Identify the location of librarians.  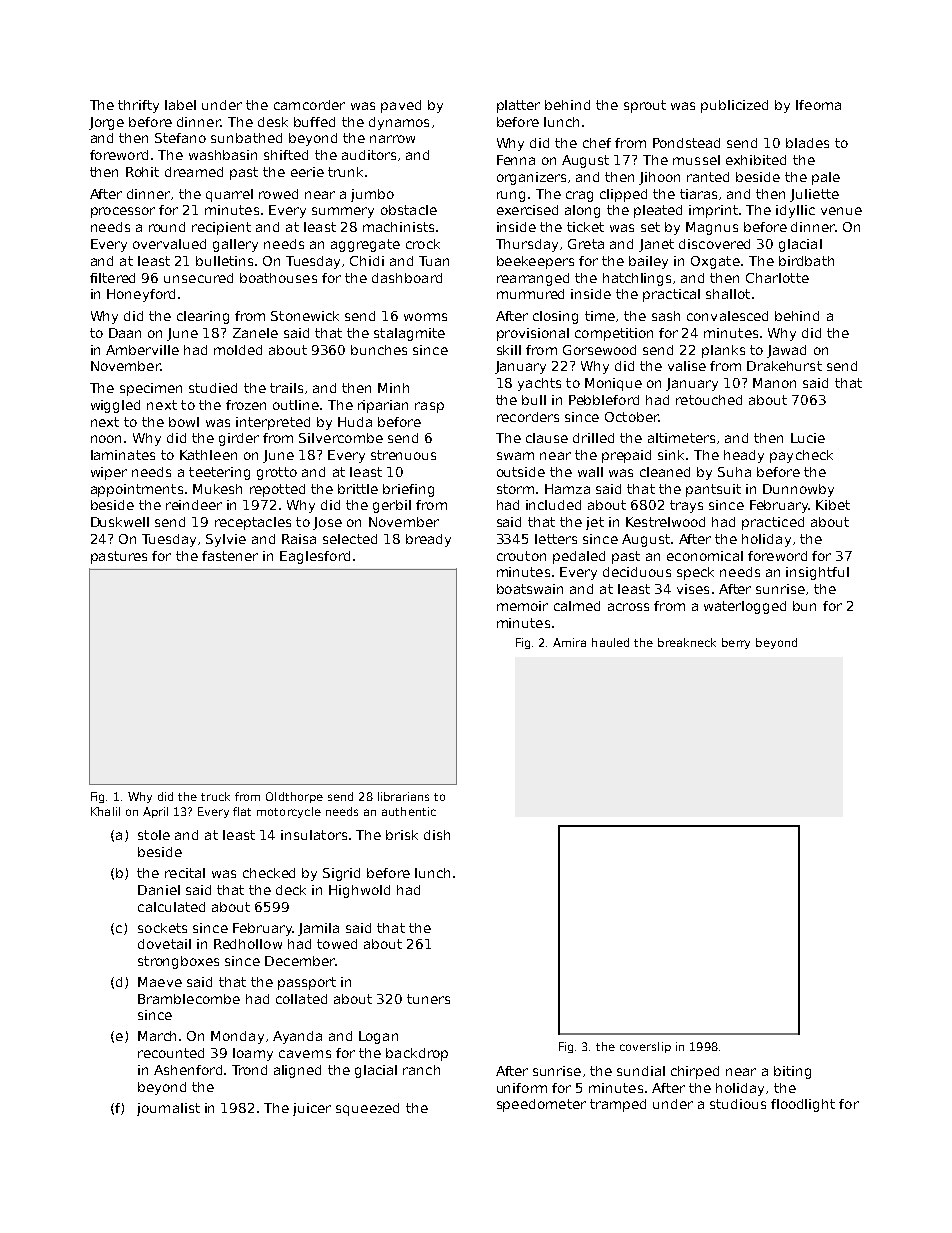
(403, 796).
